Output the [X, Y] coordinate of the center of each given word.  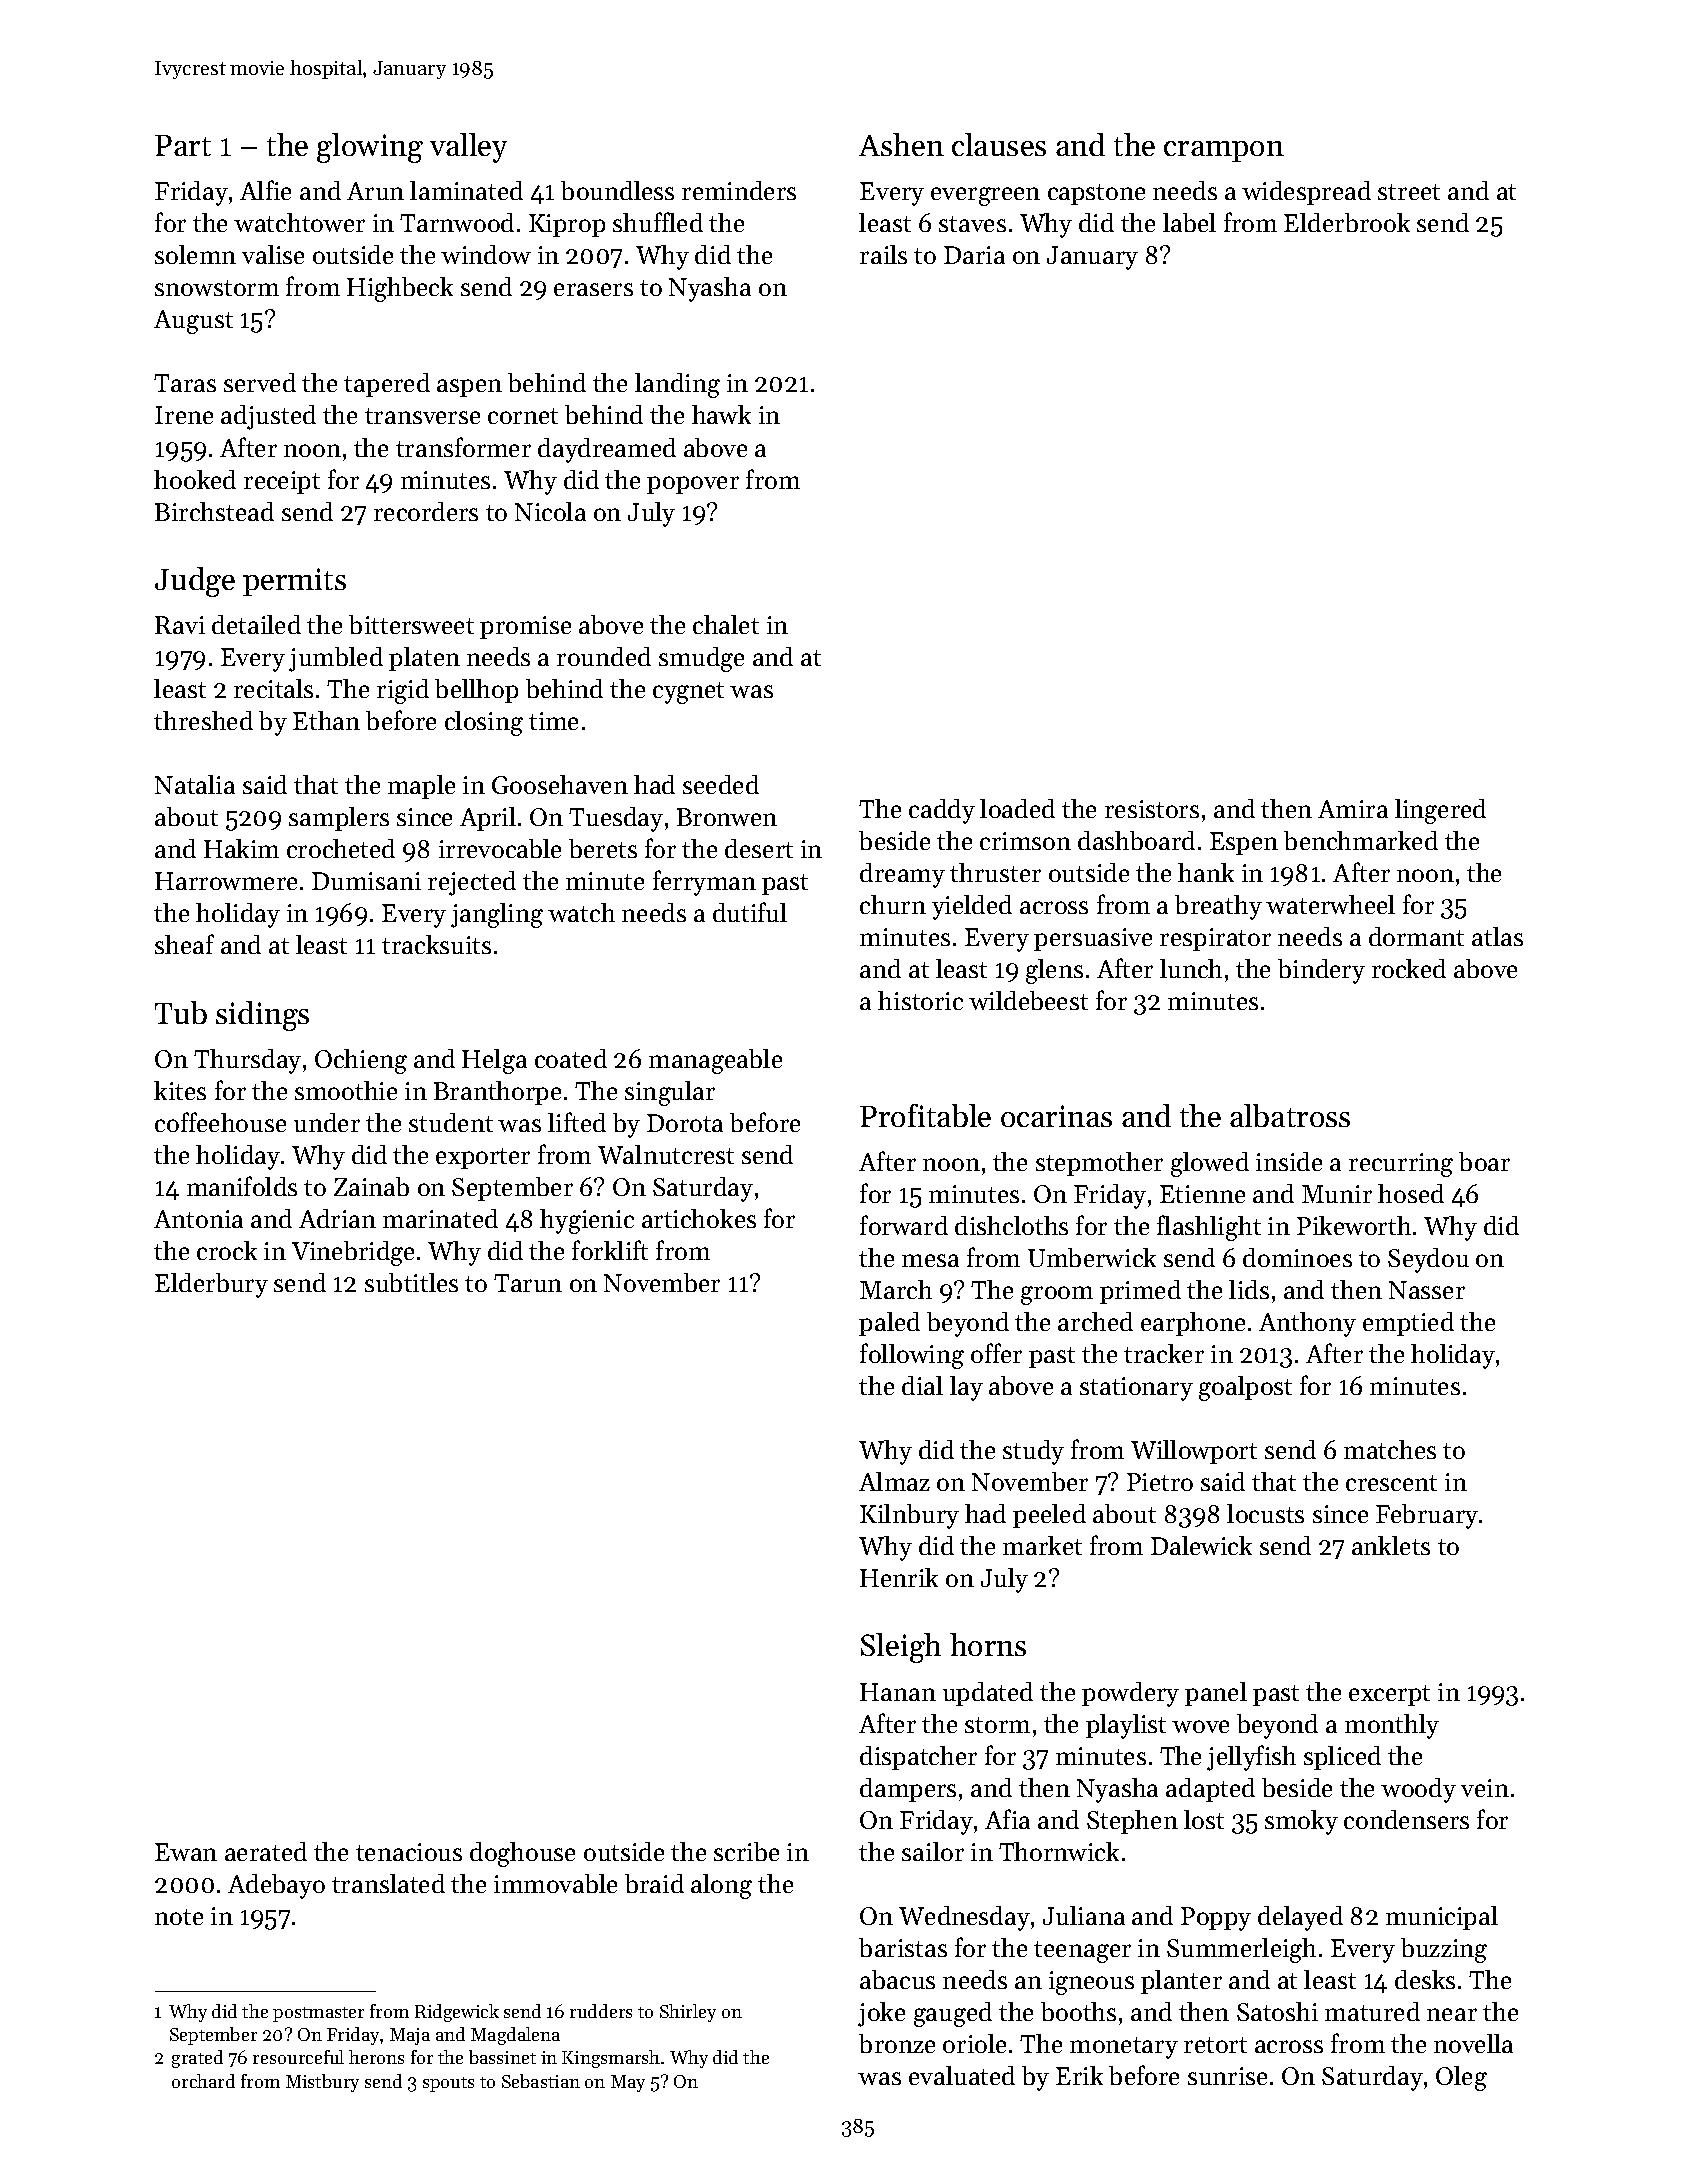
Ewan [186, 1852]
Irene [184, 415]
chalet [726, 624]
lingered [1440, 811]
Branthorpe [497, 1093]
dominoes [1297, 1257]
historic [920, 1000]
